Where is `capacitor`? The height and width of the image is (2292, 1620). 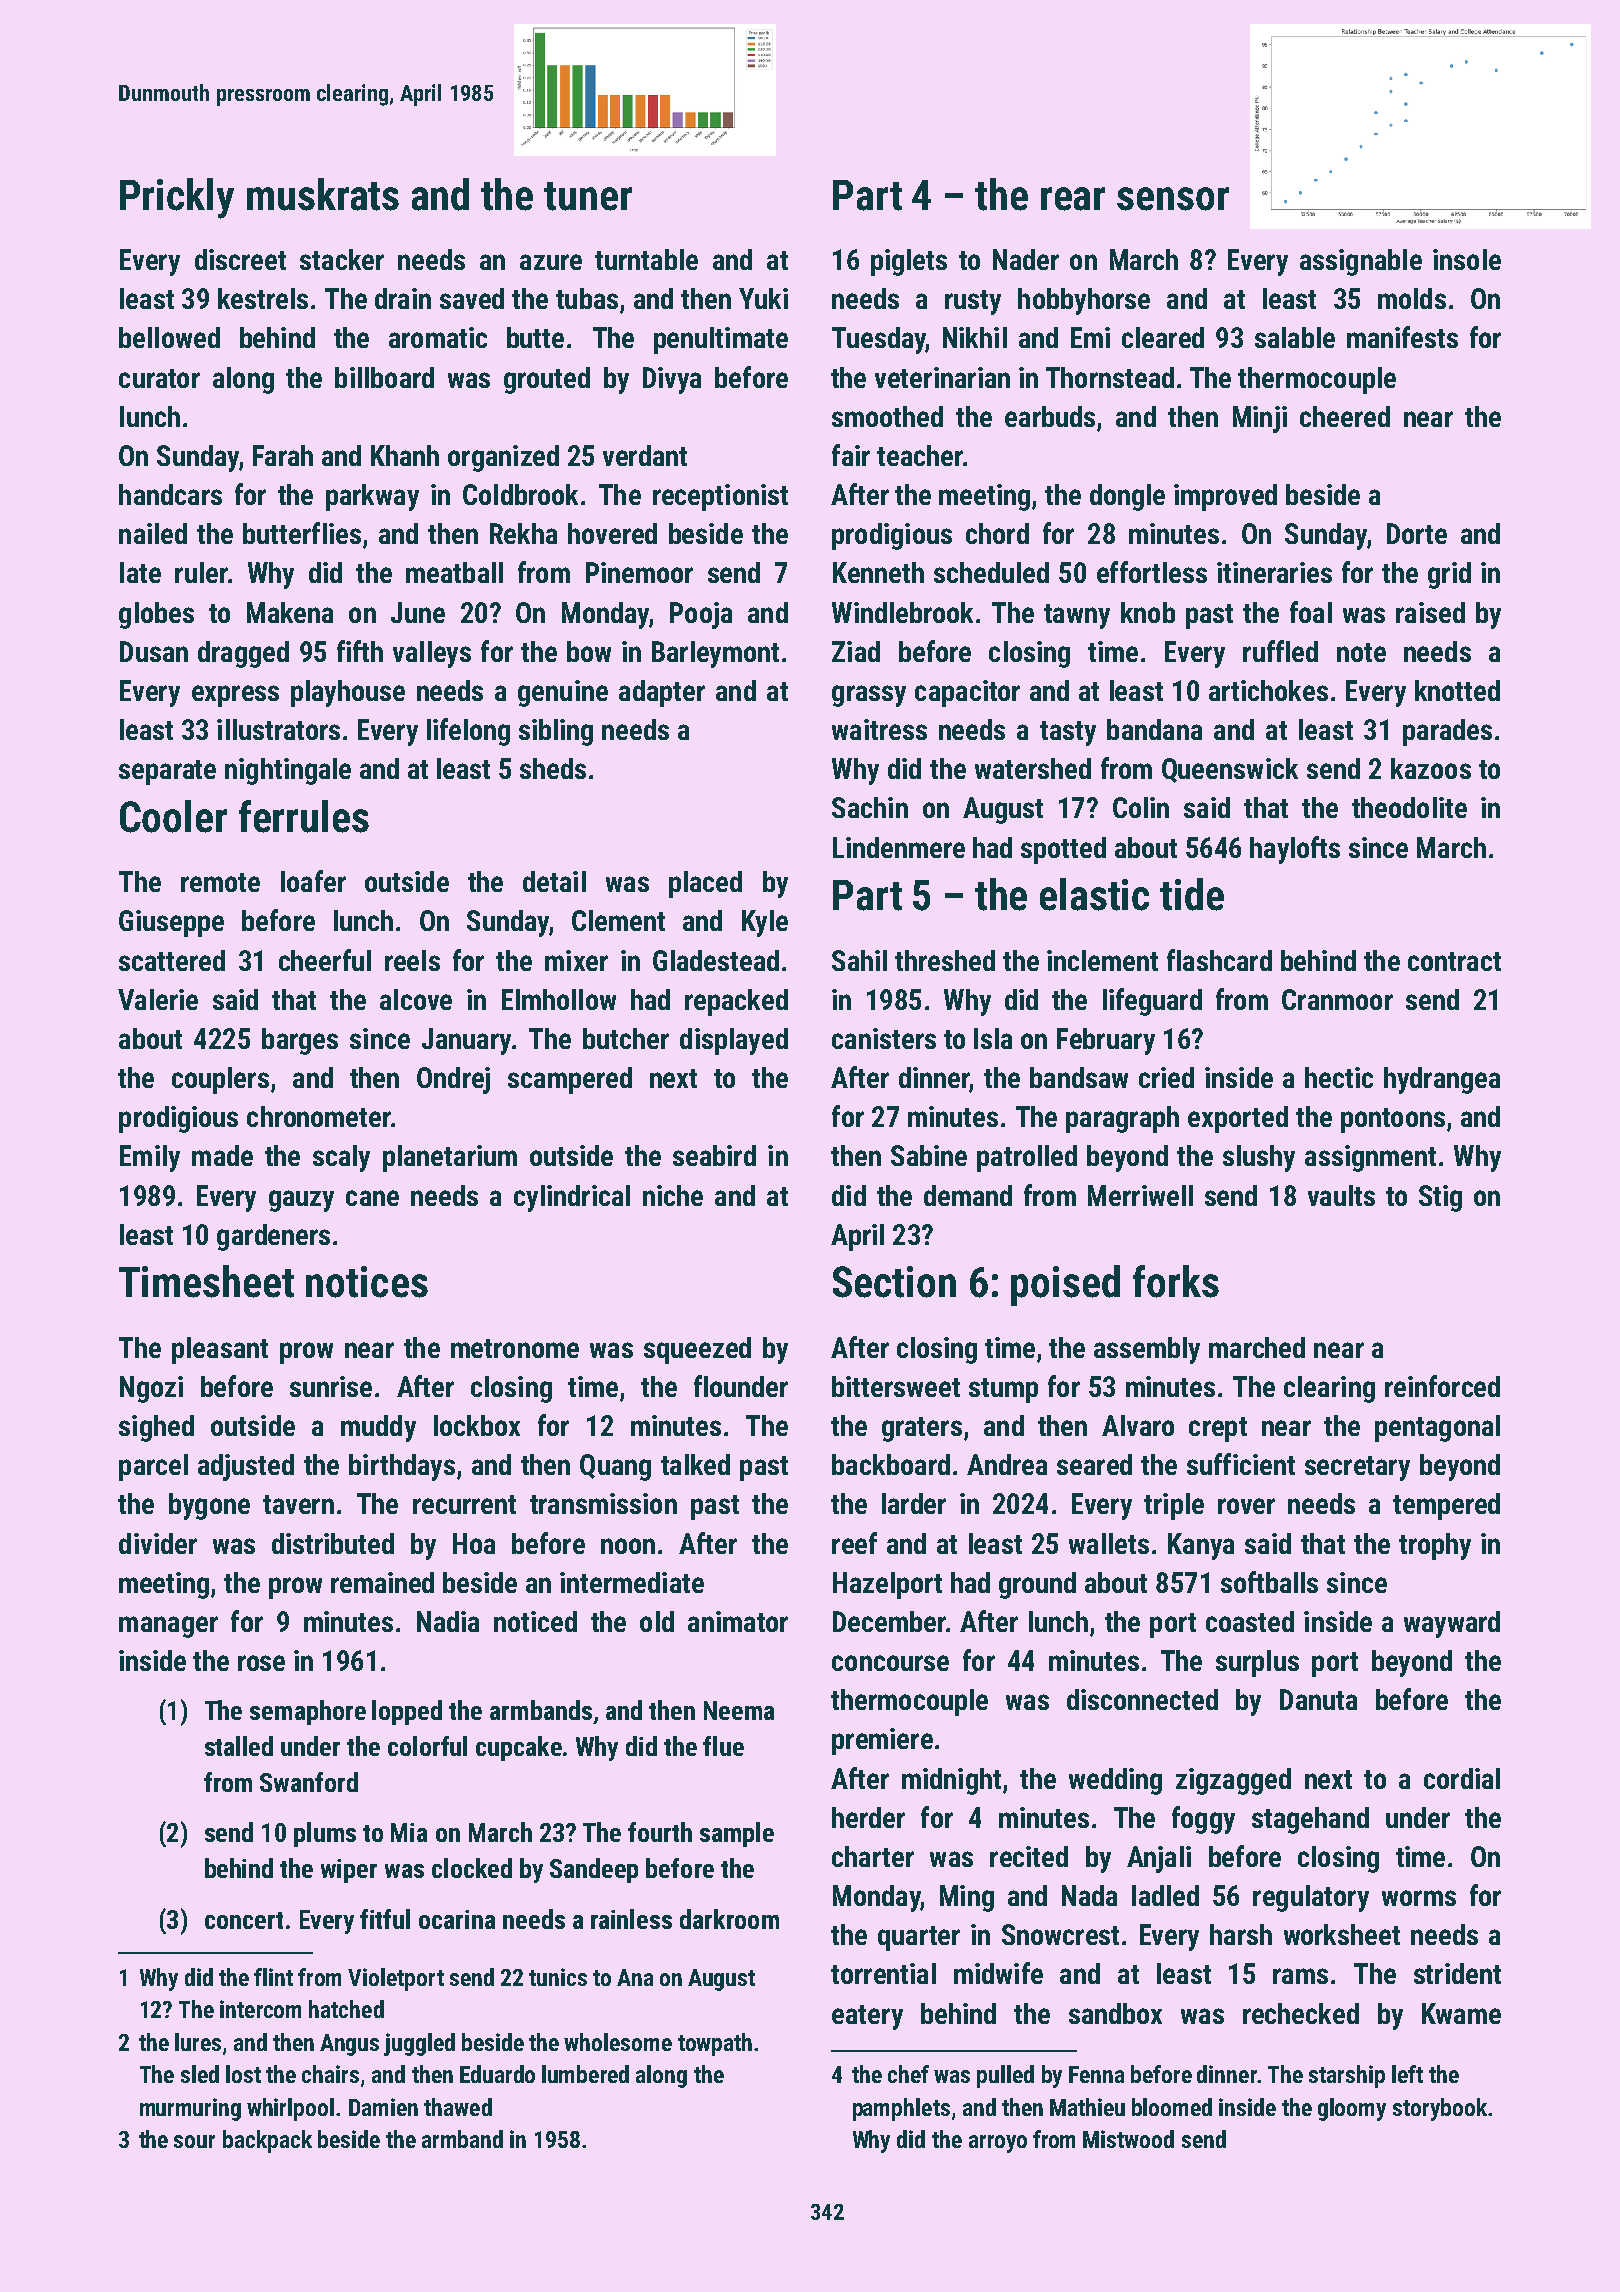
capacitor is located at coordinates (967, 693).
